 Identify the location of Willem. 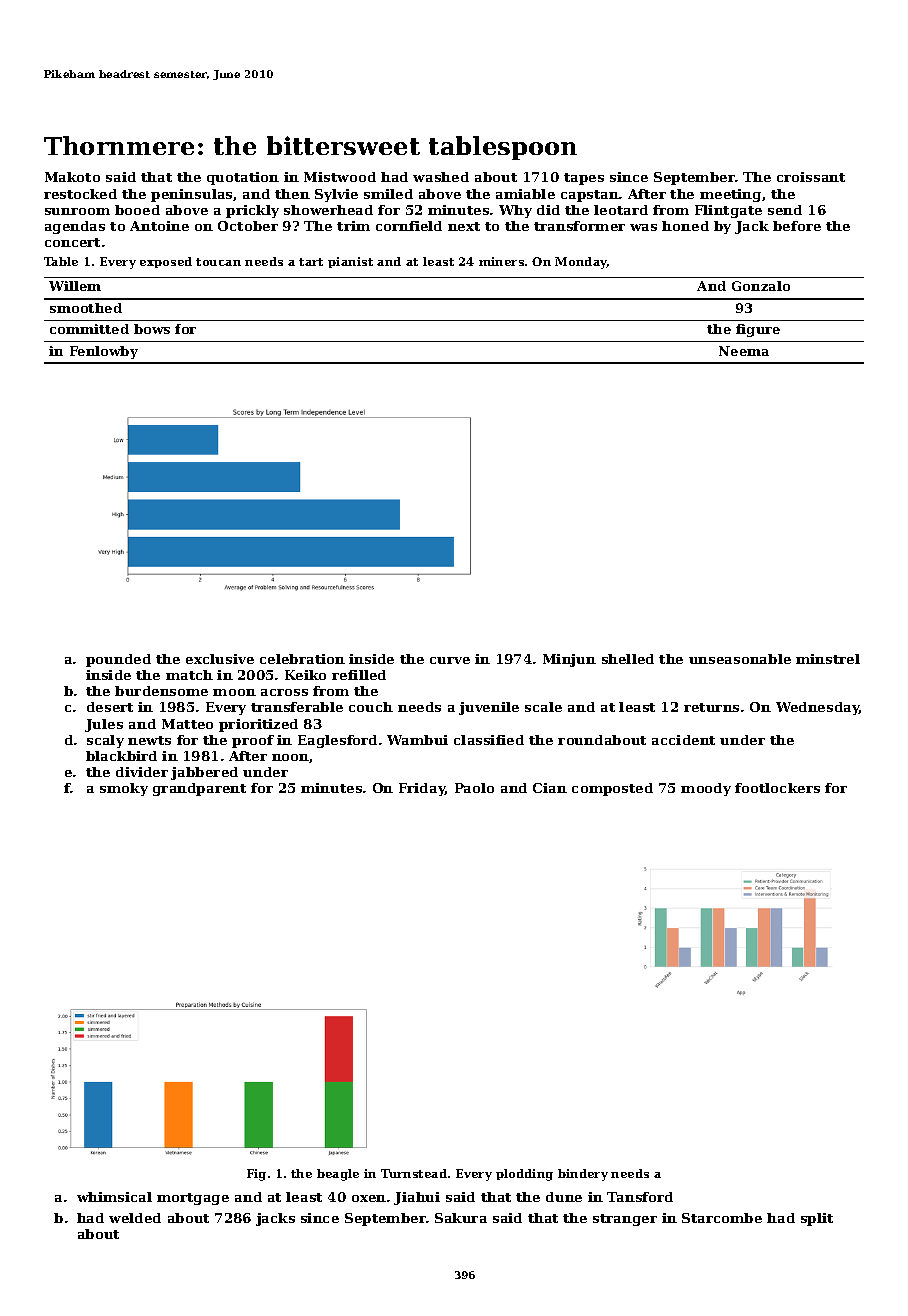
(75, 286).
